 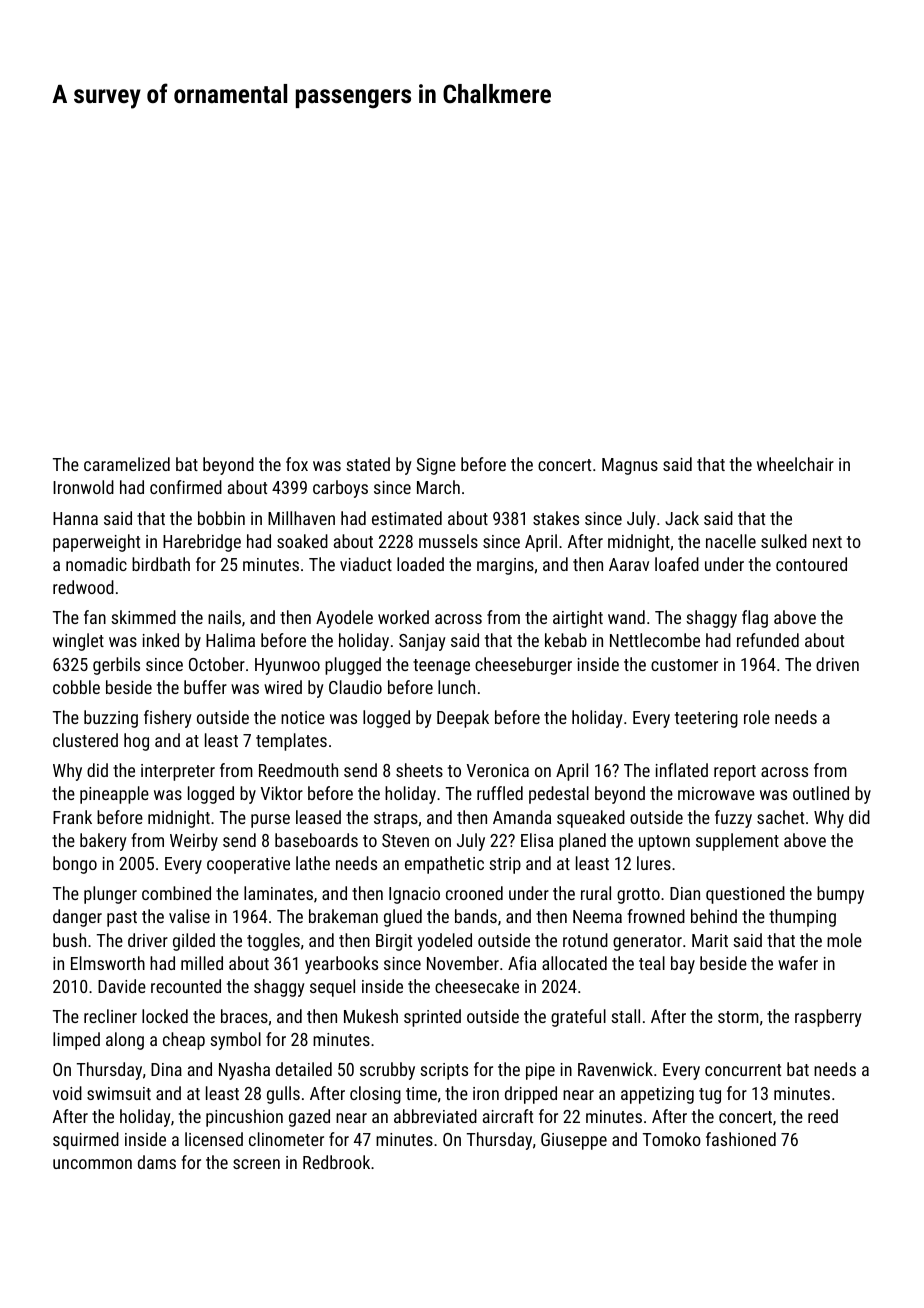 I want to click on bands, so click(x=476, y=916).
